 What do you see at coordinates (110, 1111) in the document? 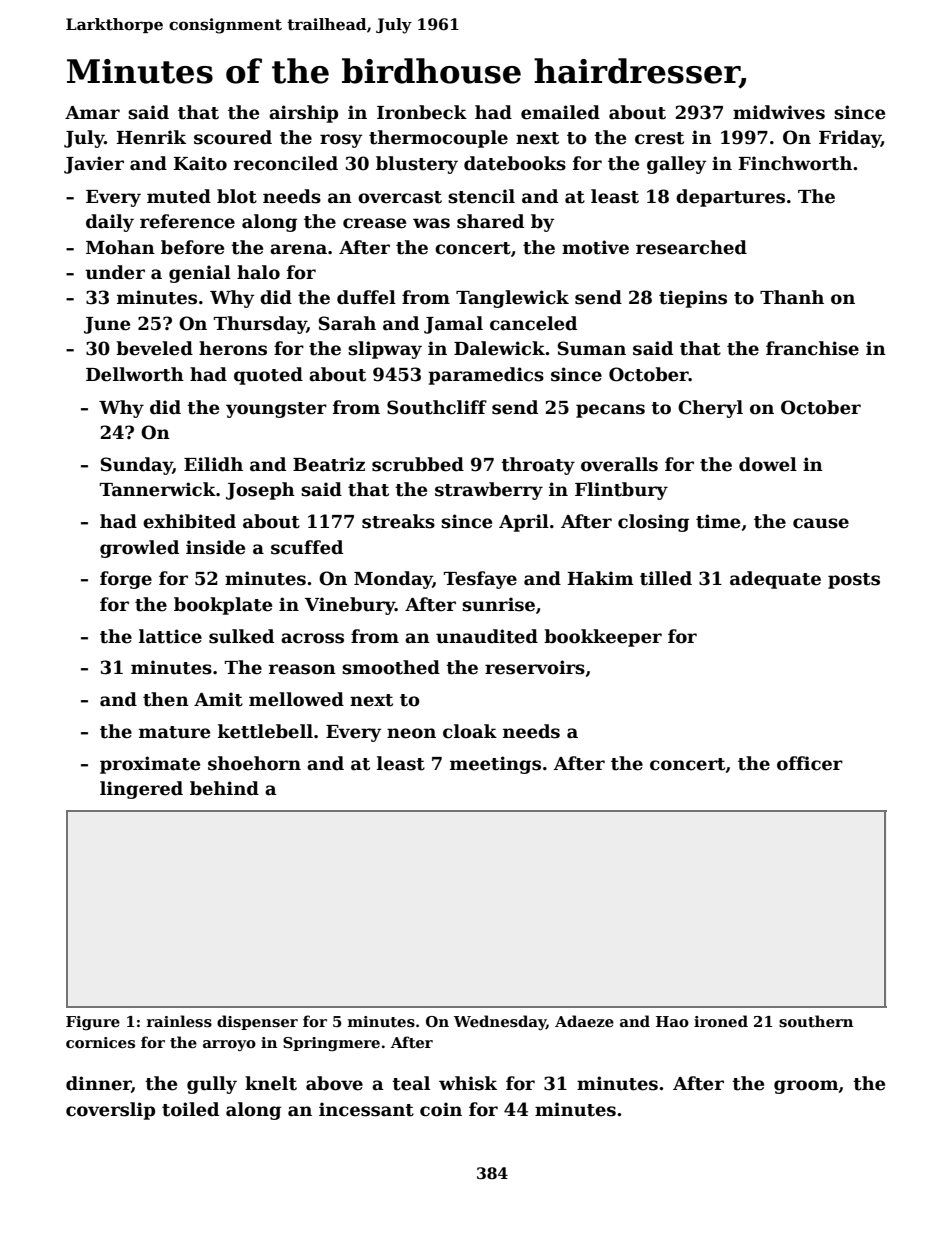
I see `coverslip` at bounding box center [110, 1111].
